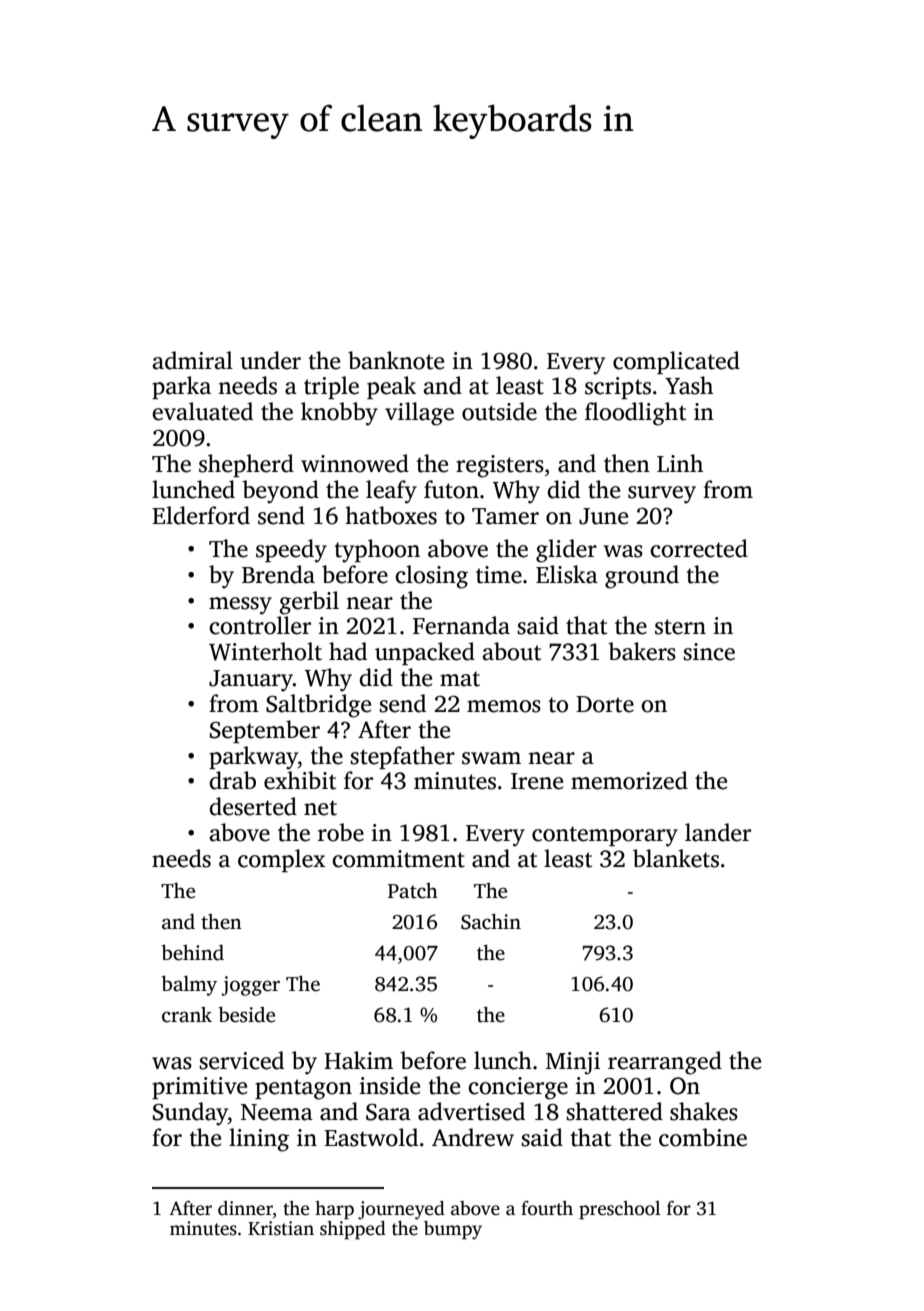  Describe the element at coordinates (491, 921) in the screenshot. I see `Sachin` at that location.
